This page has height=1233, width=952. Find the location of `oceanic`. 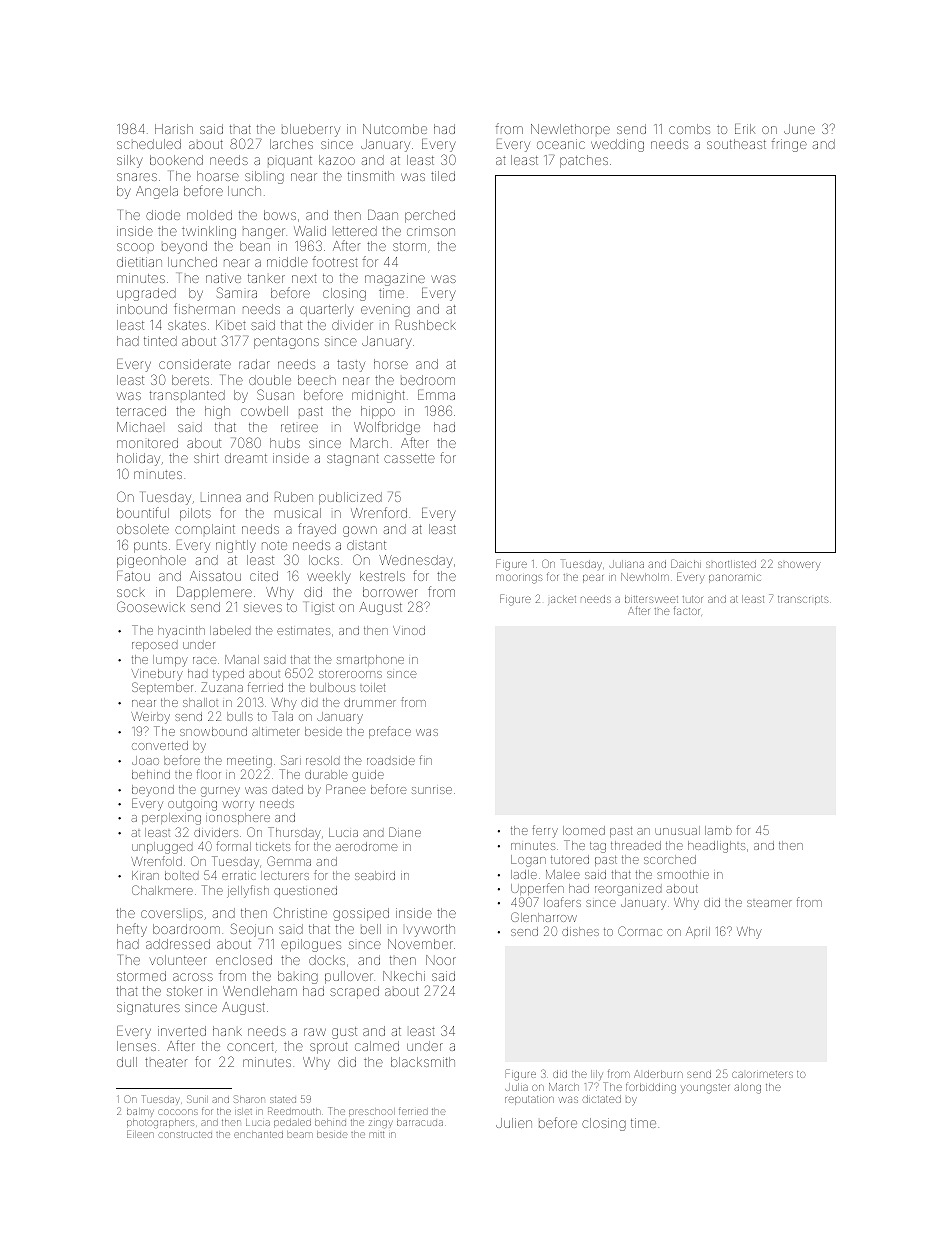

oceanic is located at coordinates (561, 144).
